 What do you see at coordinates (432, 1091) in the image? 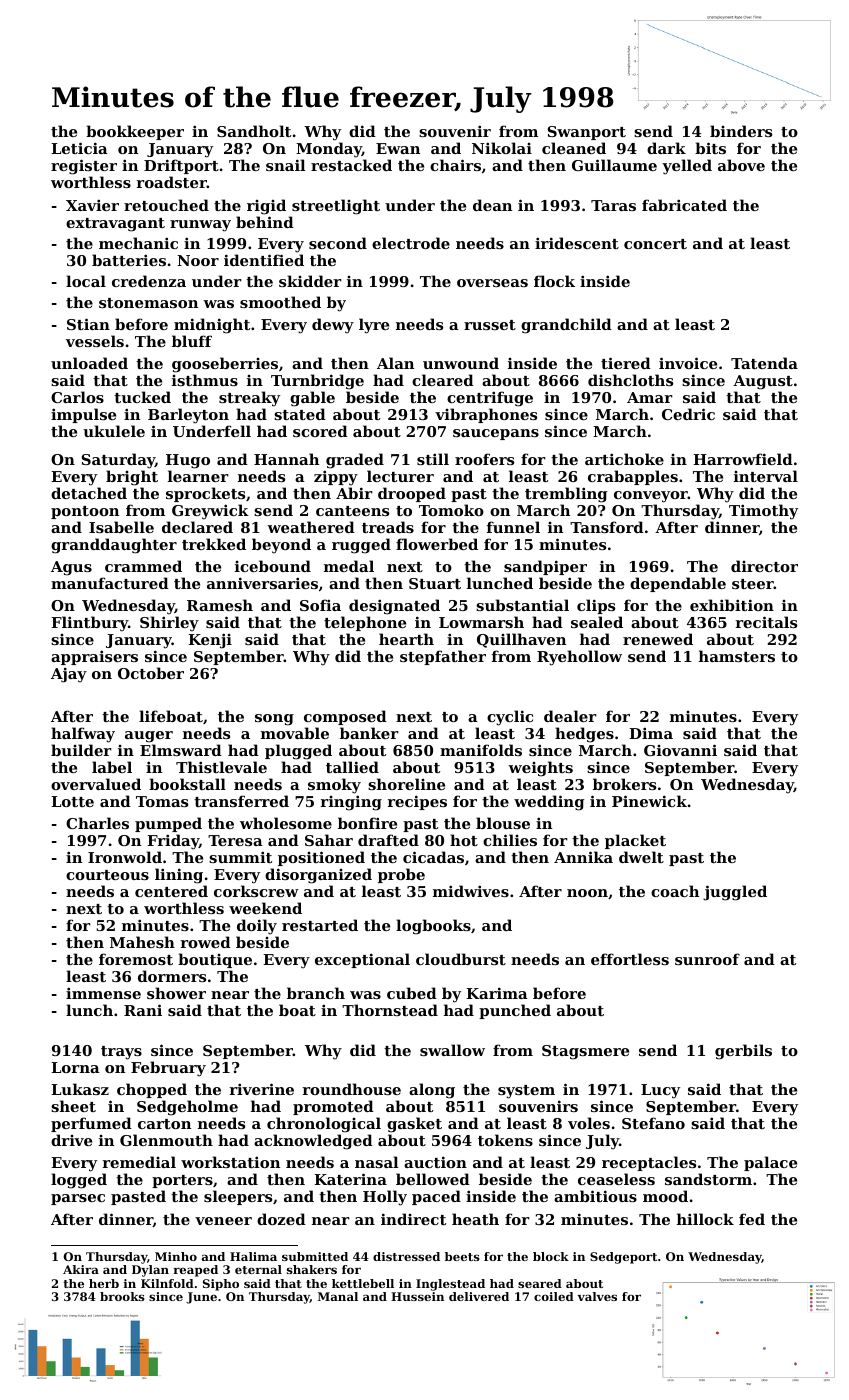
I see `along` at bounding box center [432, 1091].
